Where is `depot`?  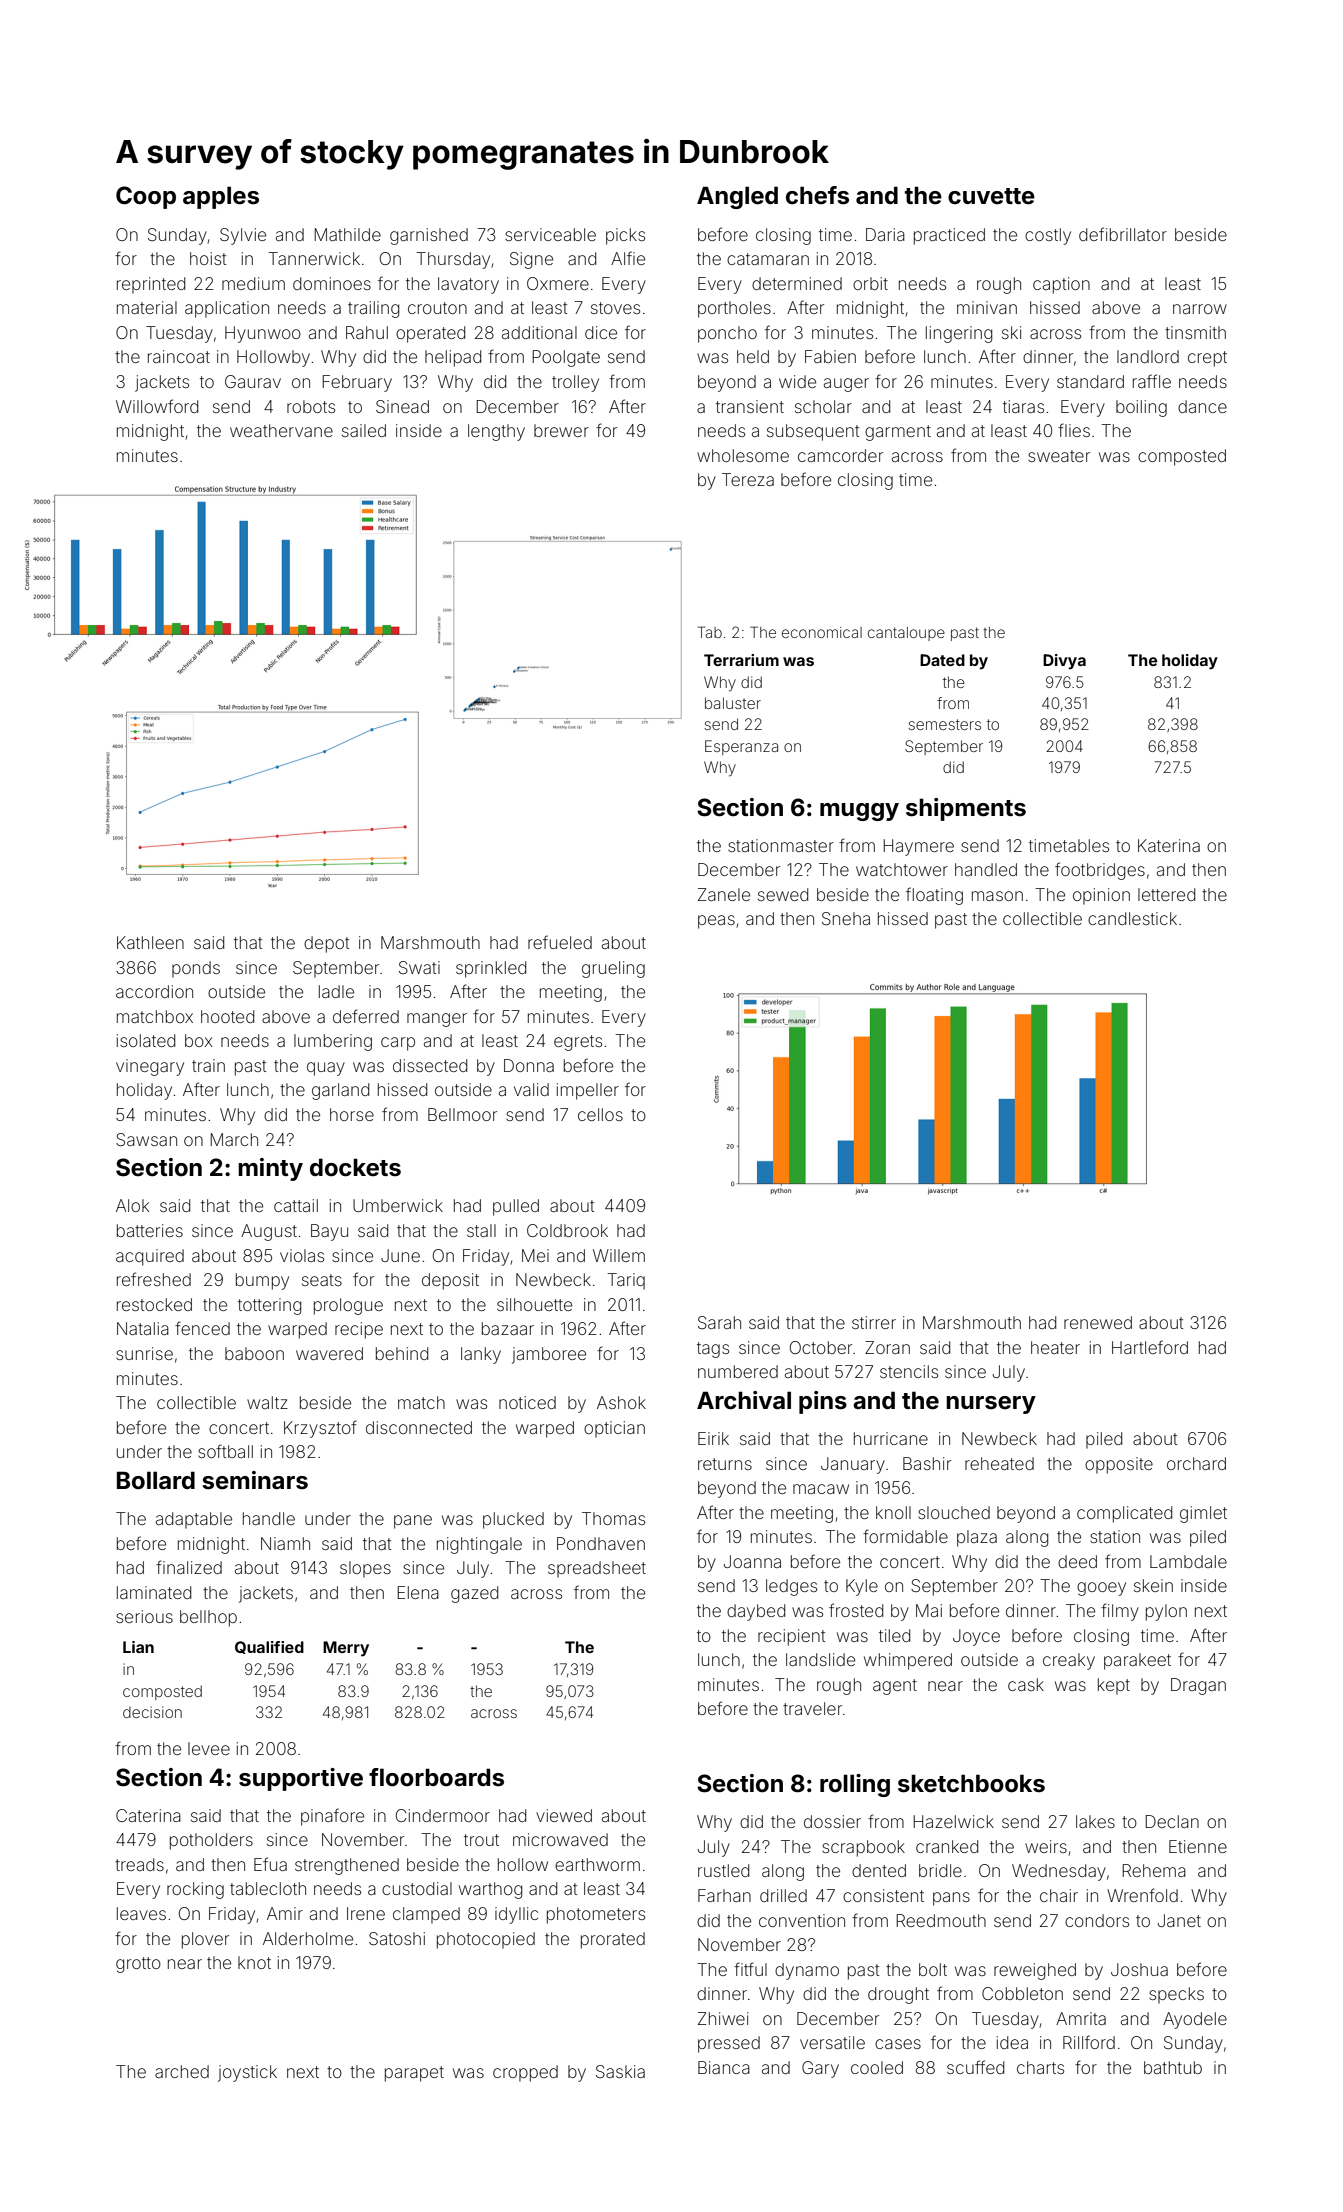 depot is located at coordinates (326, 944).
